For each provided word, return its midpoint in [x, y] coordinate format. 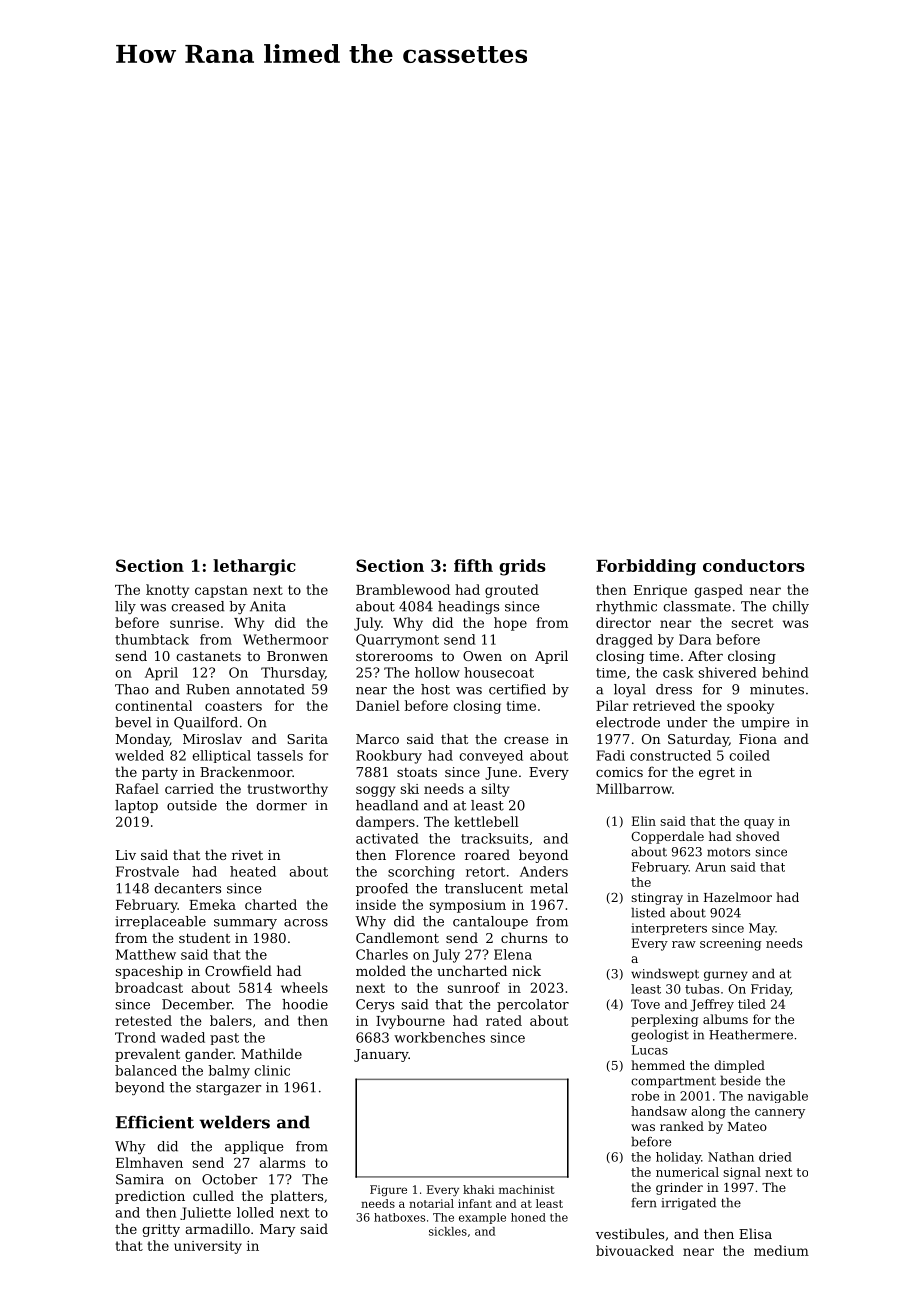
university [208, 1247]
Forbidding [646, 567]
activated [387, 838]
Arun [710, 867]
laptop [136, 806]
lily [125, 607]
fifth [473, 565]
